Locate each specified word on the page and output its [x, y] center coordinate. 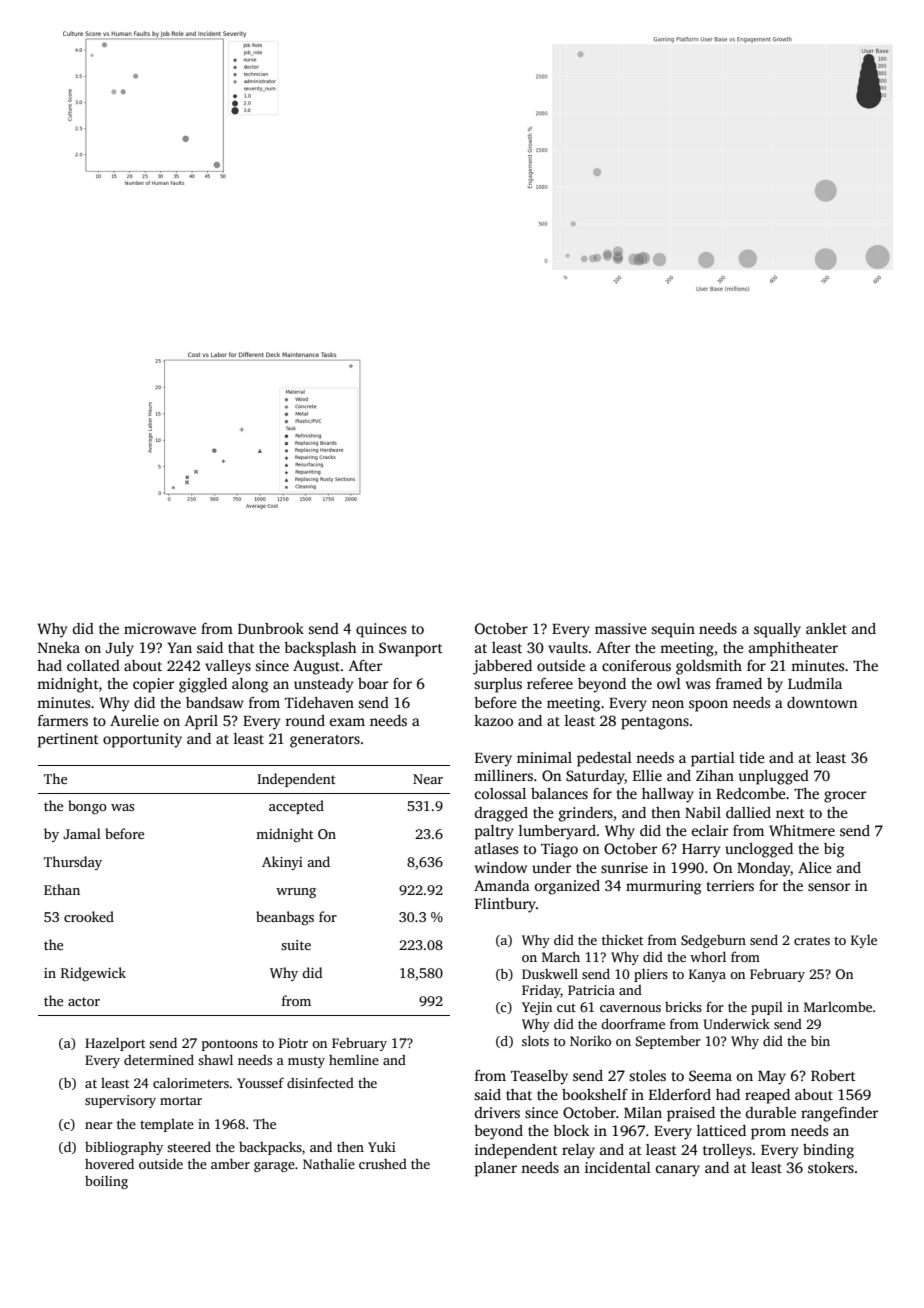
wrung [296, 893]
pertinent [68, 740]
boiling [106, 1182]
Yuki [382, 1146]
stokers [831, 1167]
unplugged [773, 777]
